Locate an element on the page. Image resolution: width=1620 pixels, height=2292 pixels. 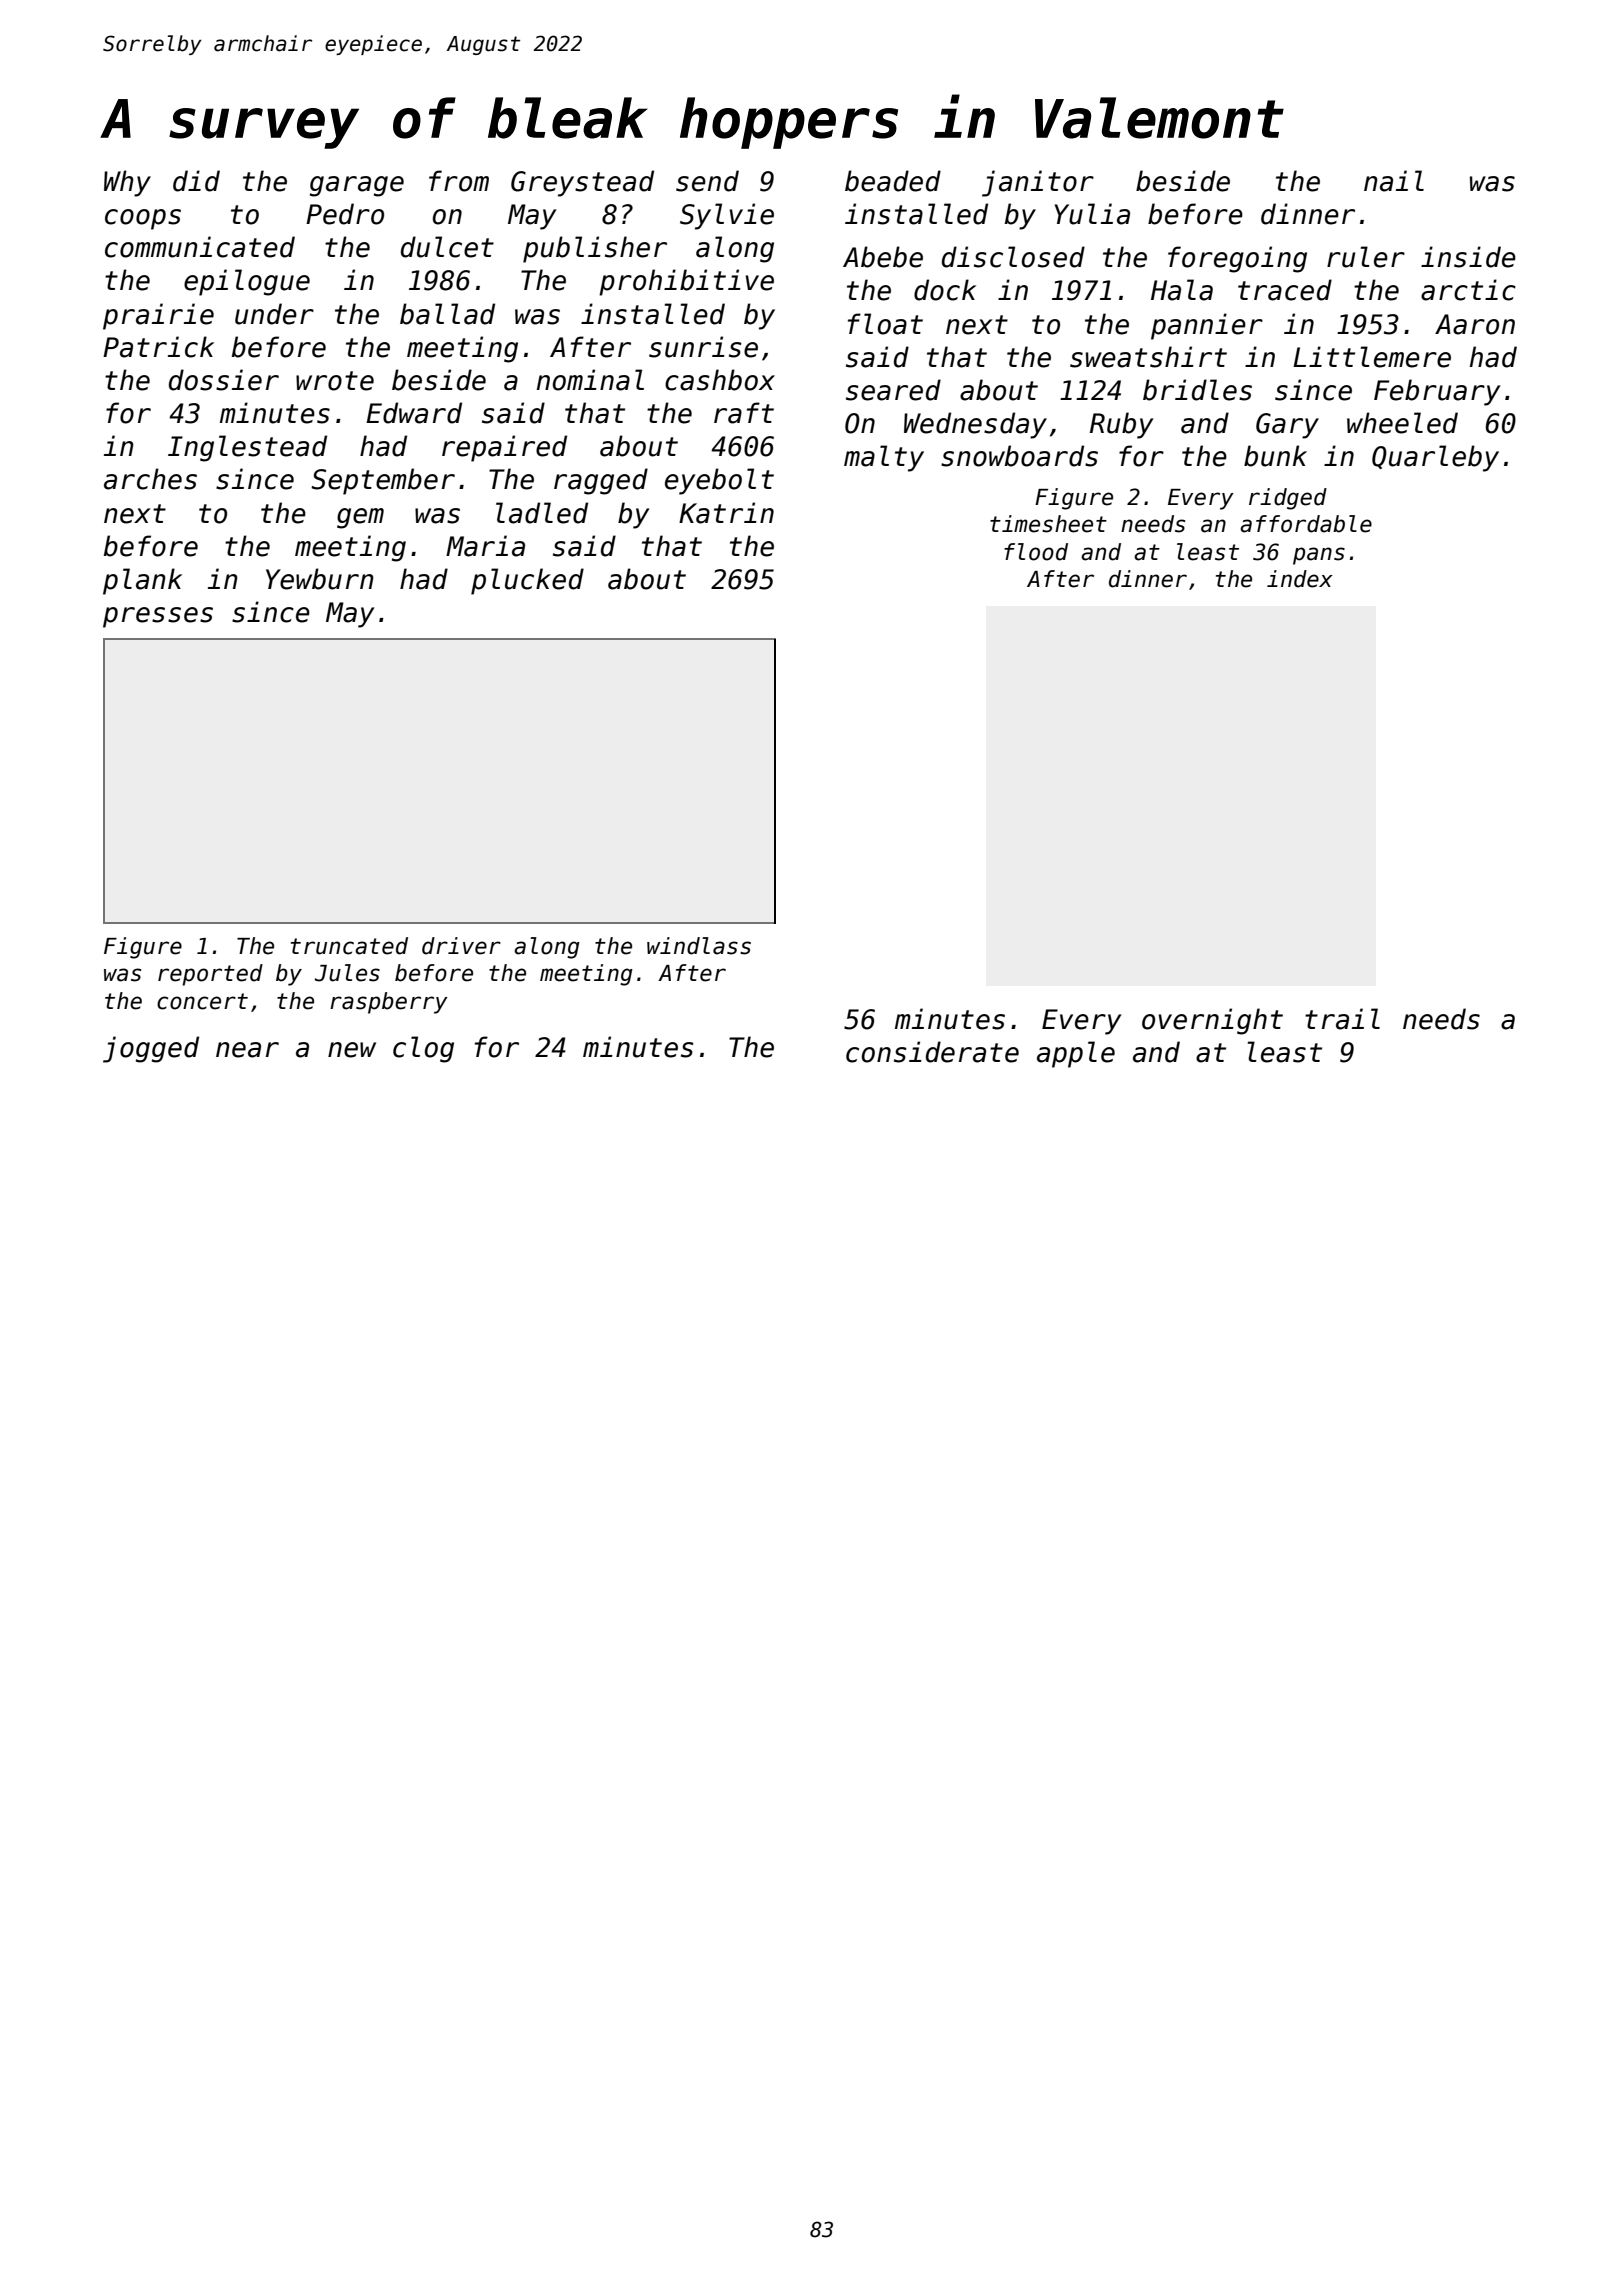
Greystead is located at coordinates (582, 183).
